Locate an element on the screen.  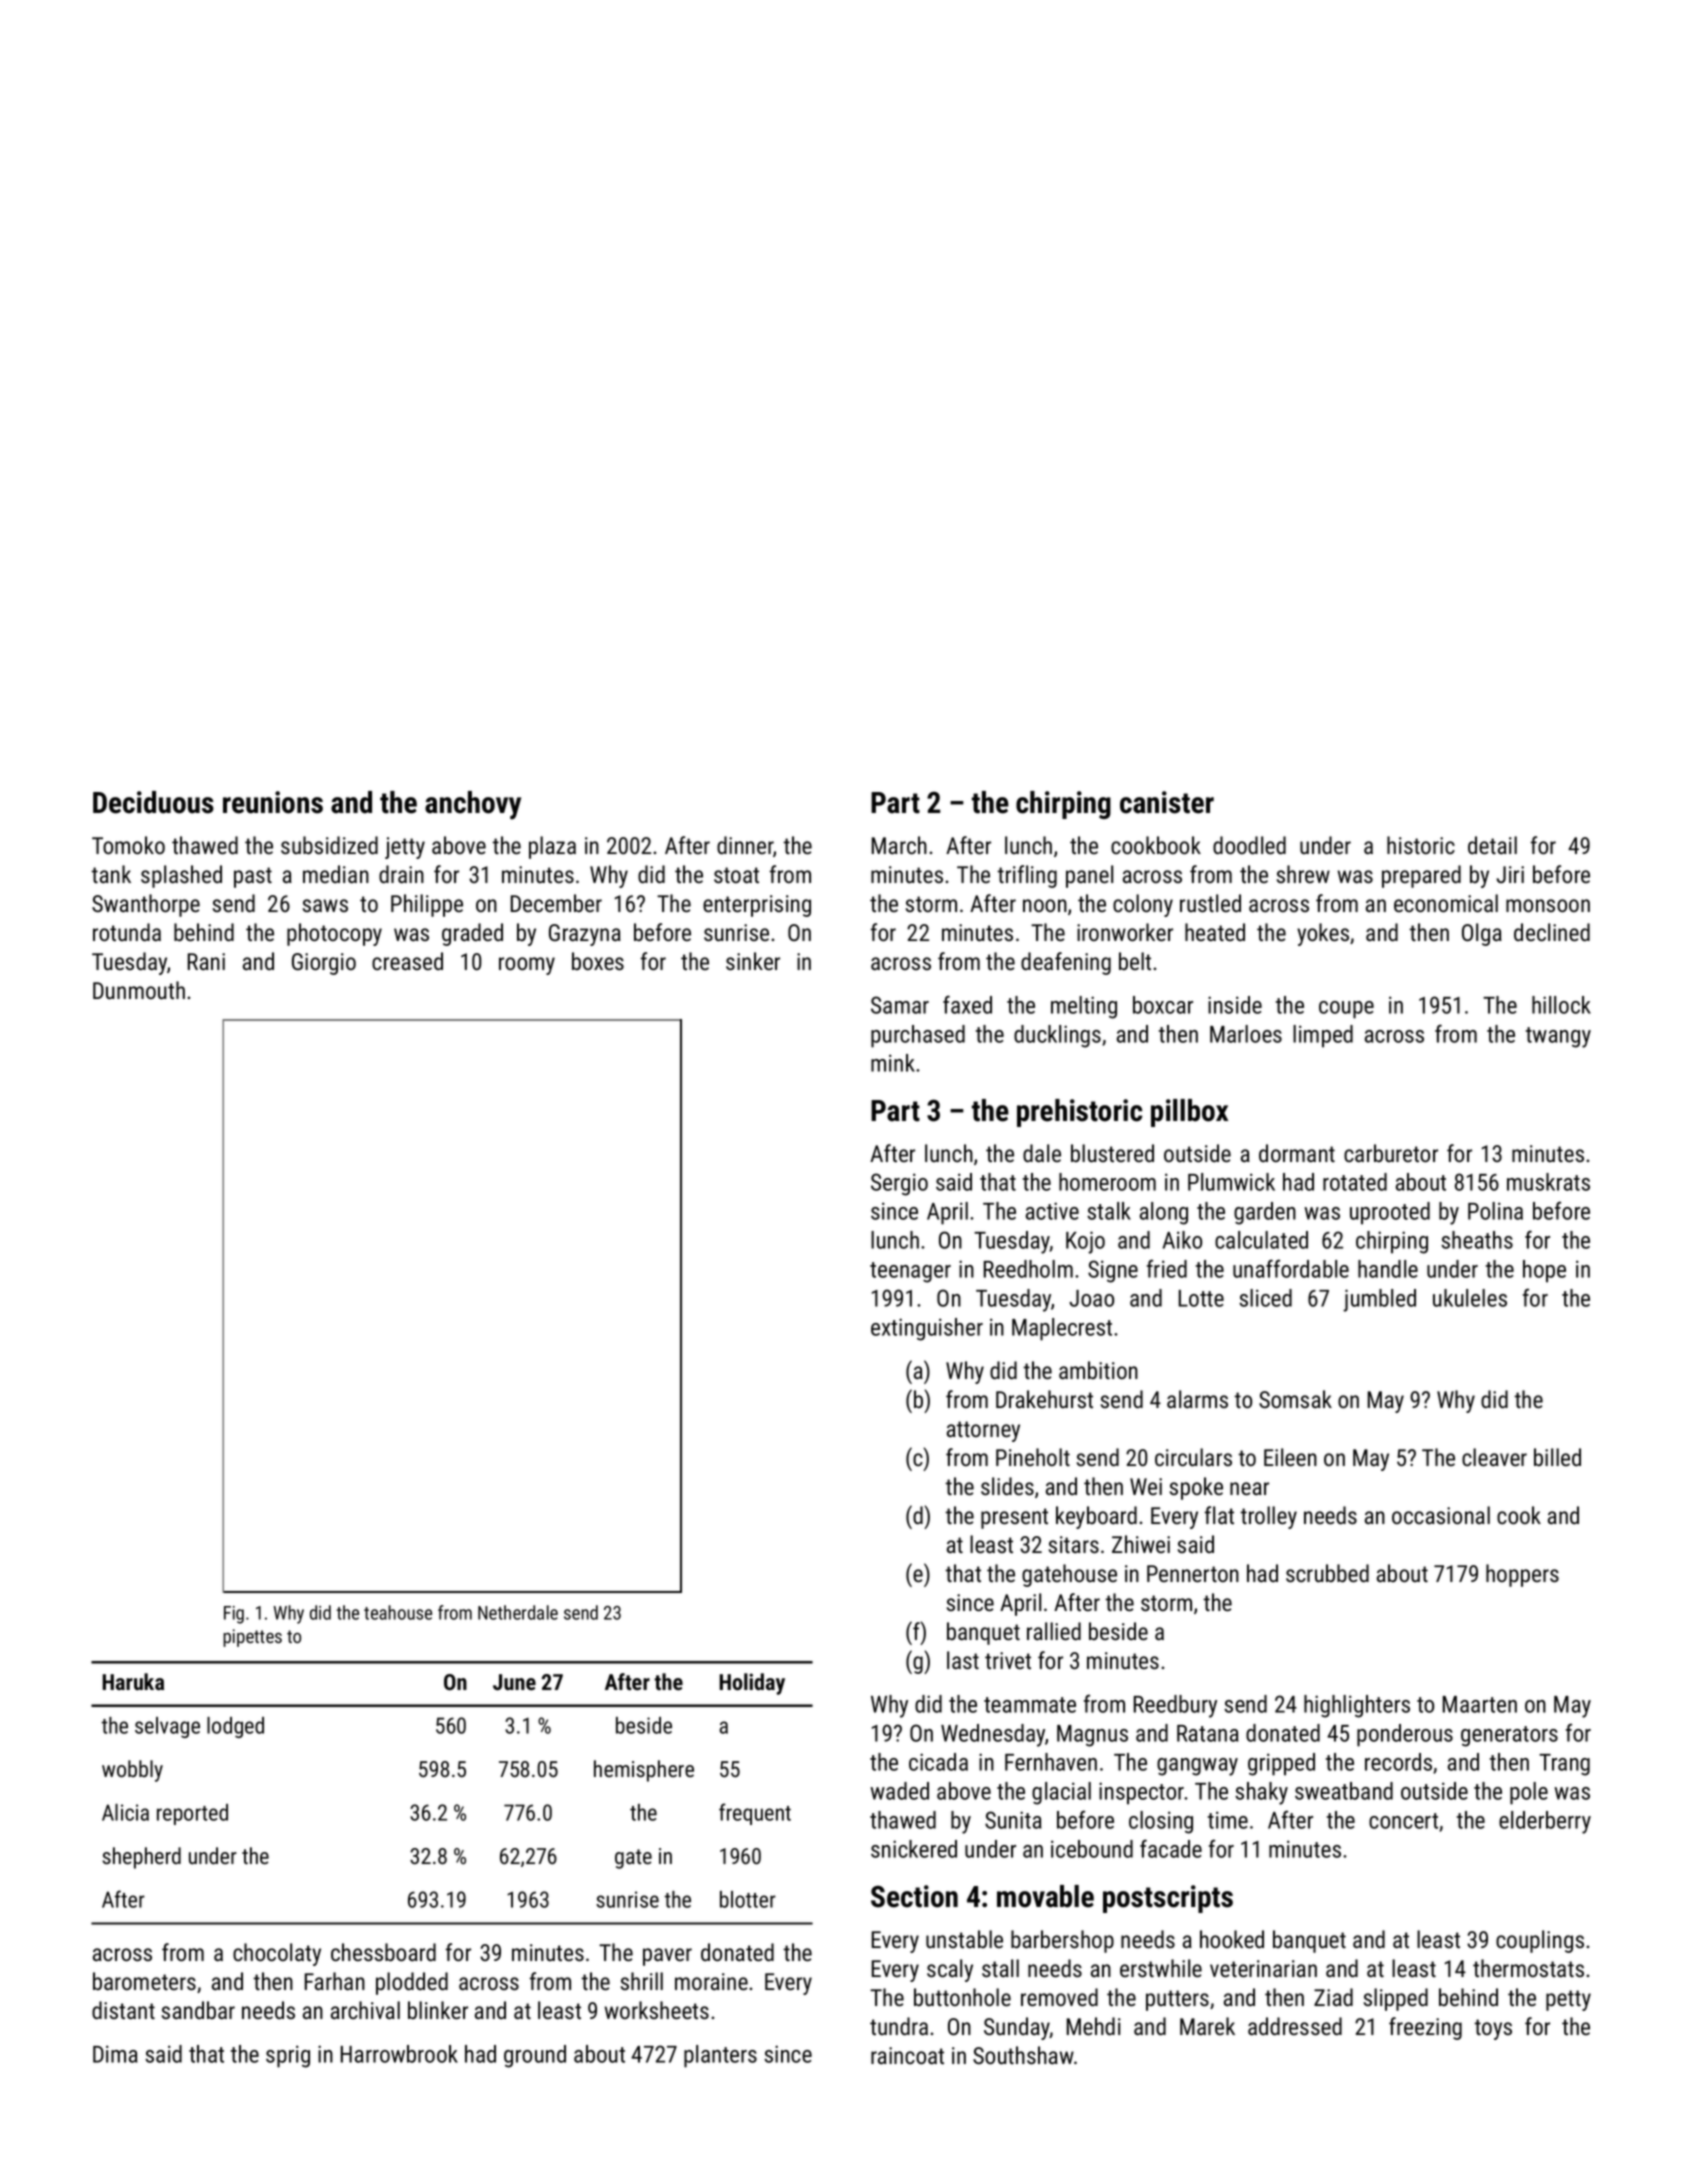
Southshaw is located at coordinates (1023, 2055).
